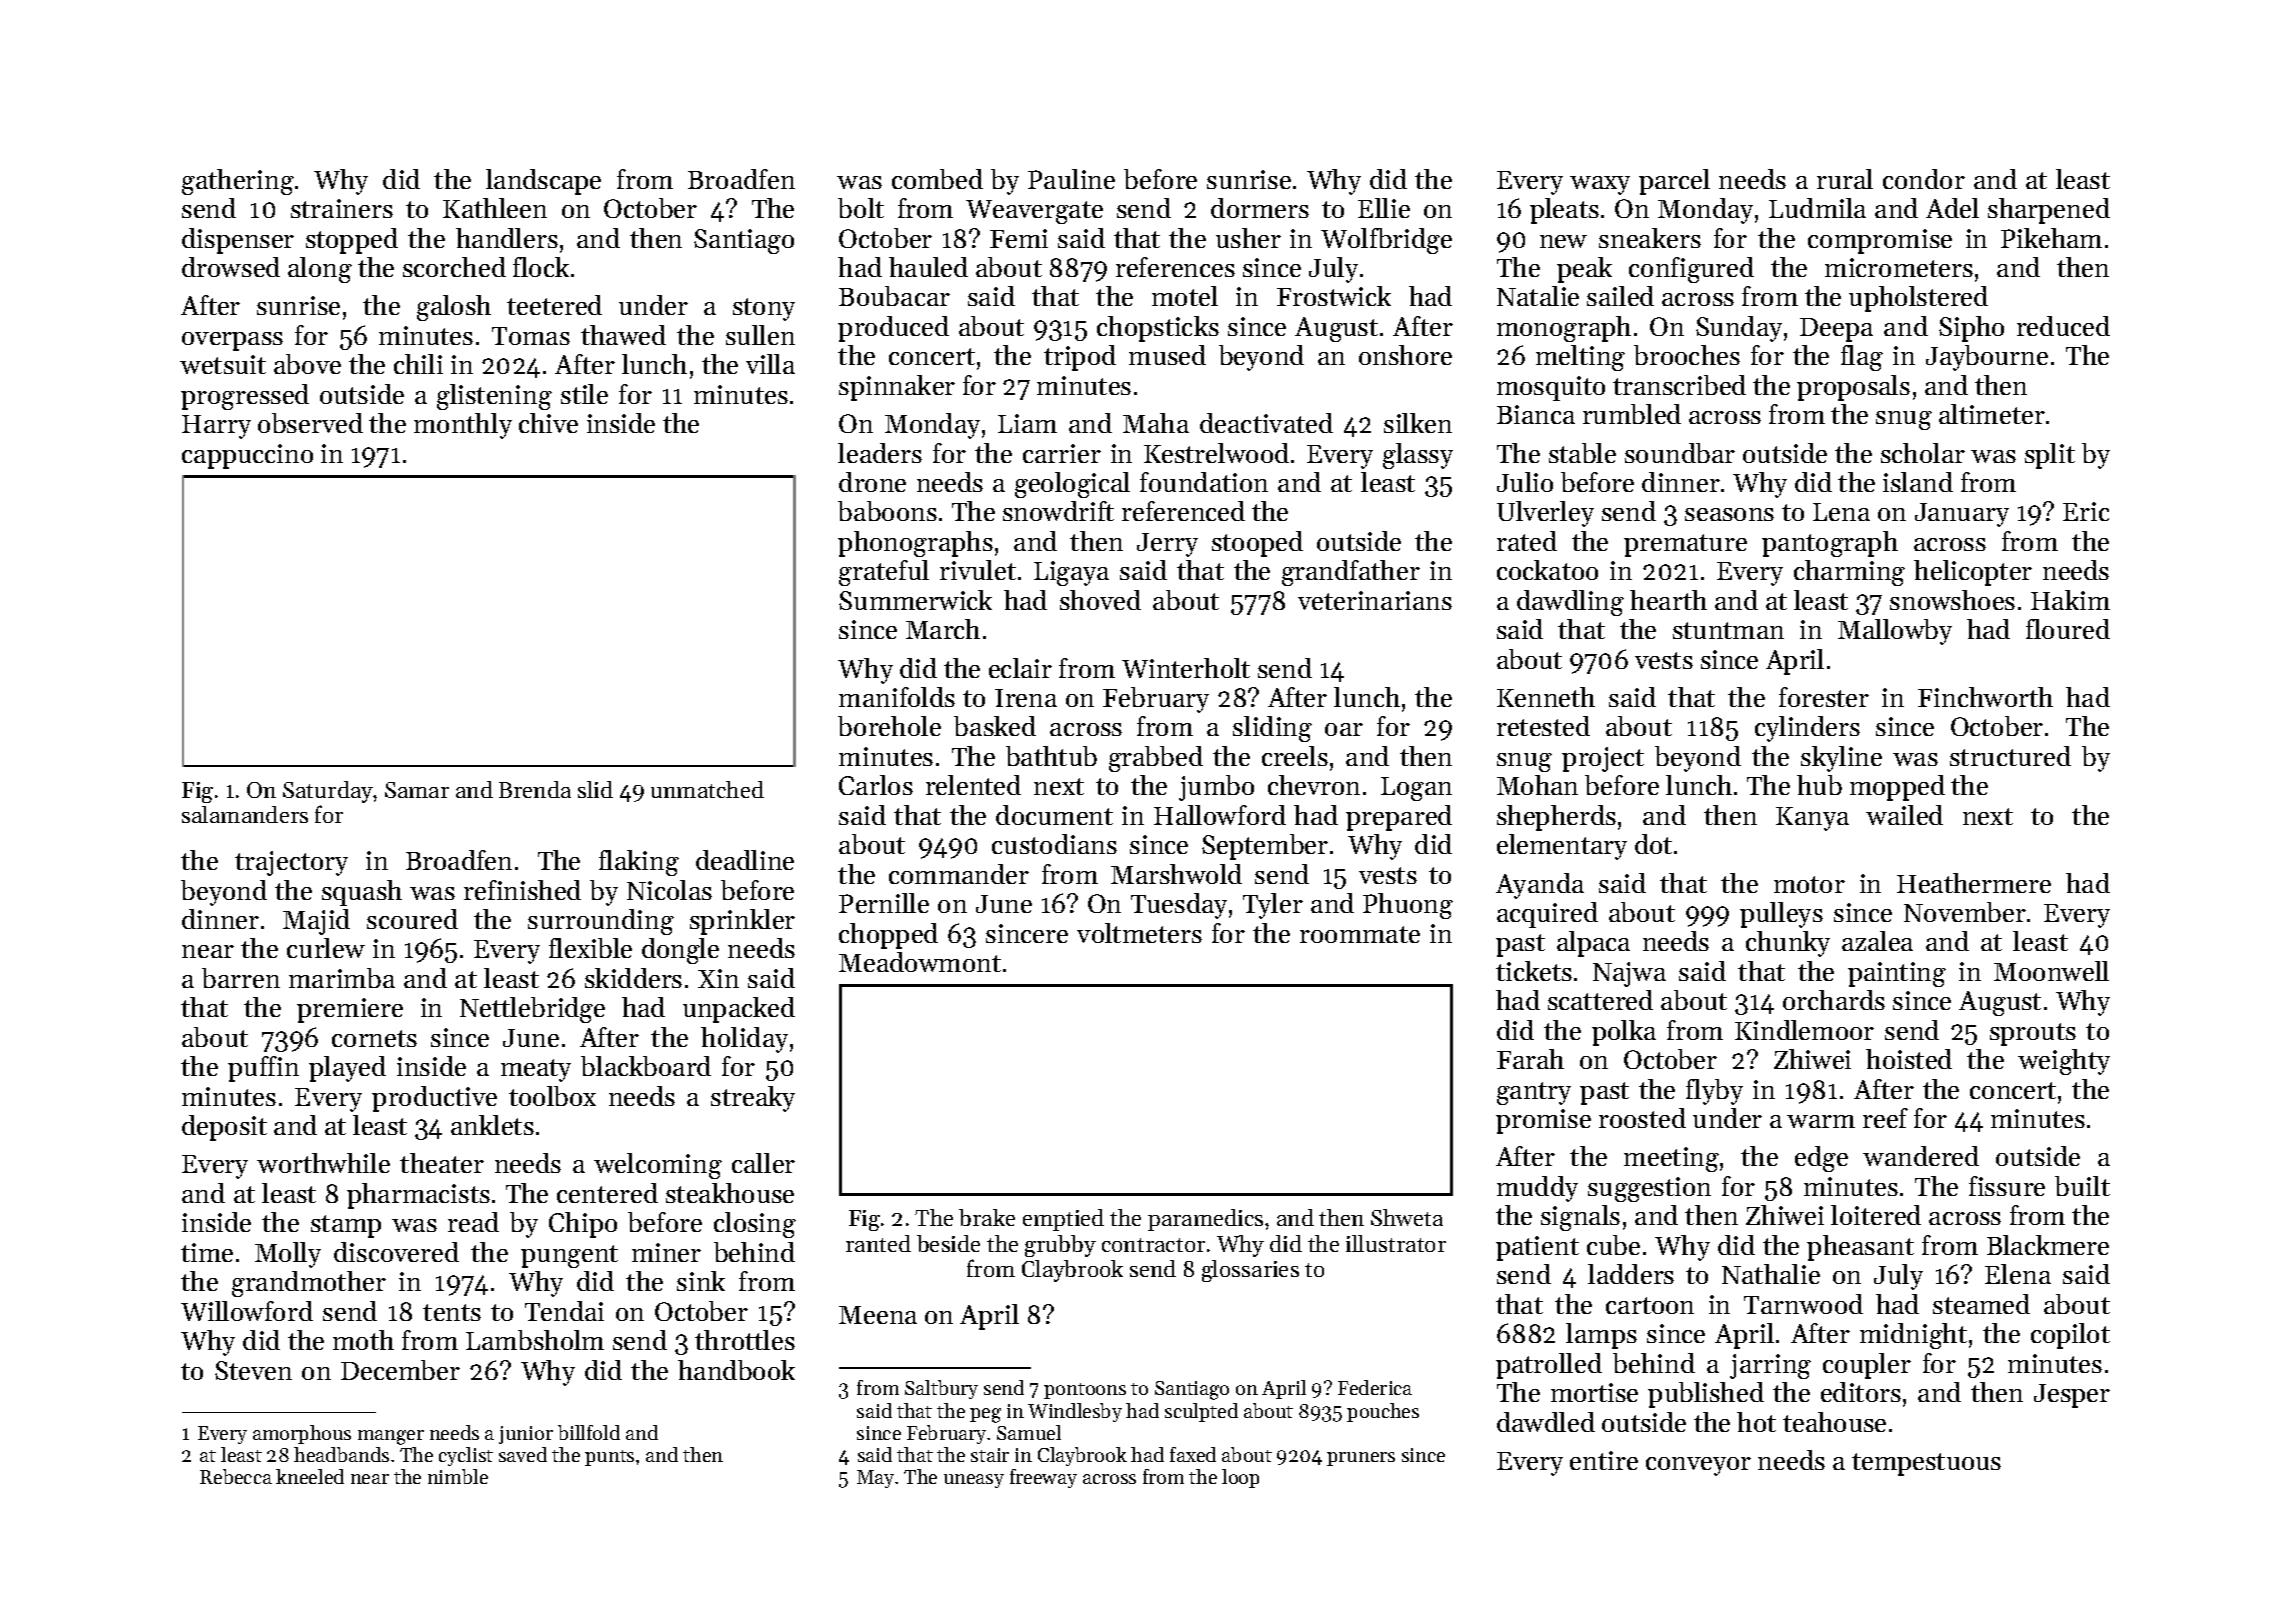 Image resolution: width=2292 pixels, height=1620 pixels. What do you see at coordinates (1085, 1391) in the screenshot?
I see `pontoons` at bounding box center [1085, 1391].
